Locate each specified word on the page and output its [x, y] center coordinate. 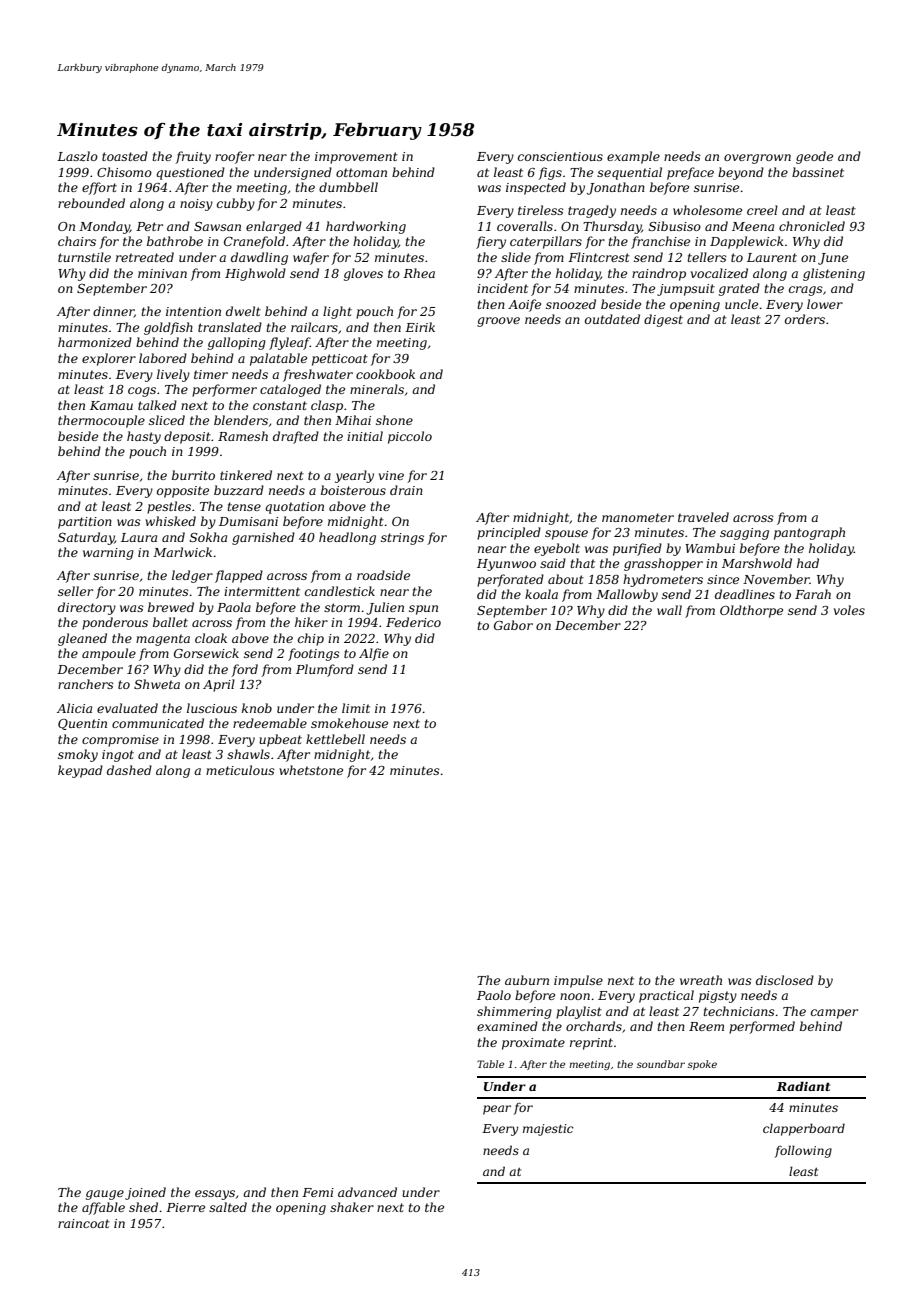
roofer [234, 157]
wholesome [707, 210]
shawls [248, 754]
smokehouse [349, 723]
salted [228, 1207]
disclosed [785, 980]
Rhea [419, 273]
